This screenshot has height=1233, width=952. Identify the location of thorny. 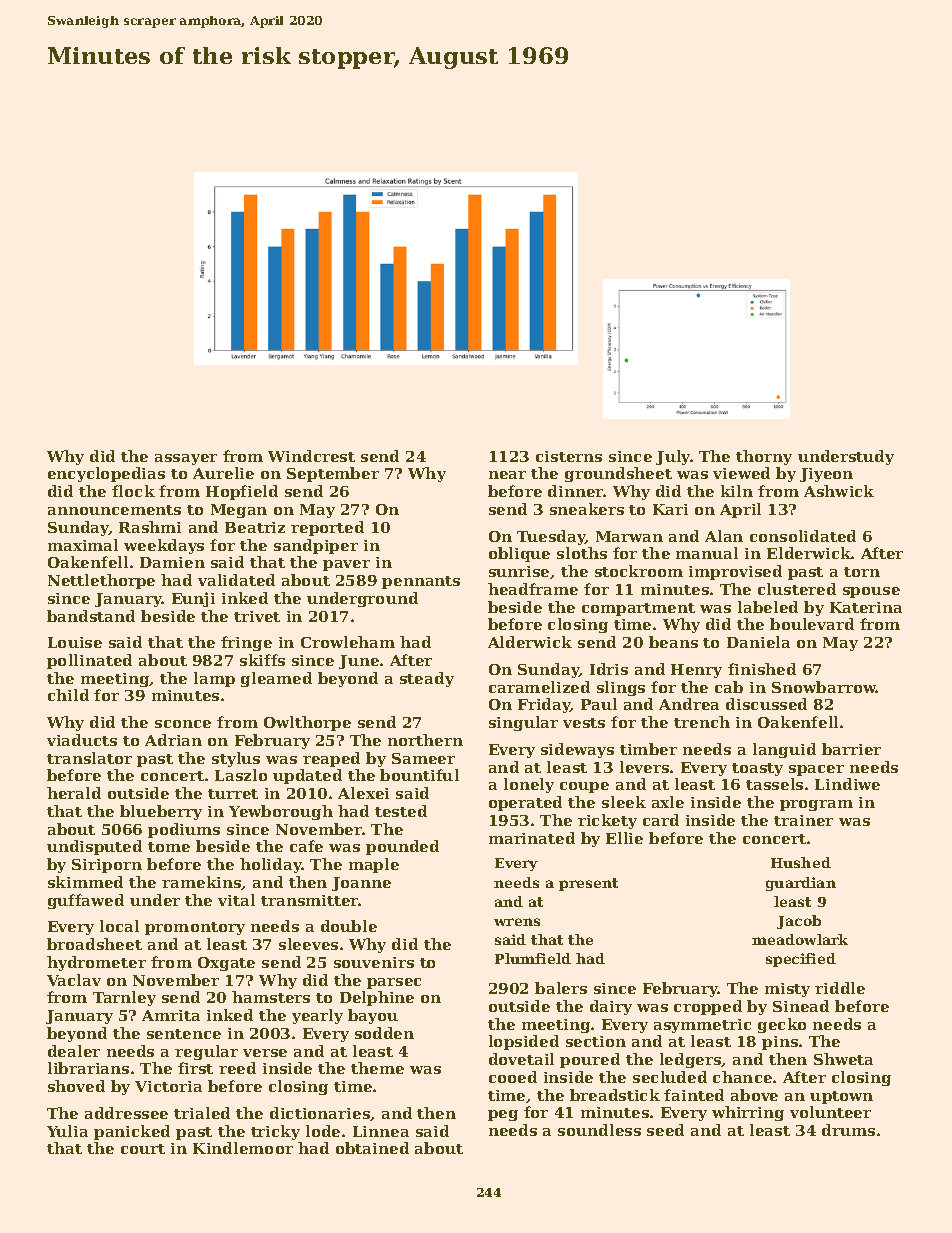
(764, 457).
